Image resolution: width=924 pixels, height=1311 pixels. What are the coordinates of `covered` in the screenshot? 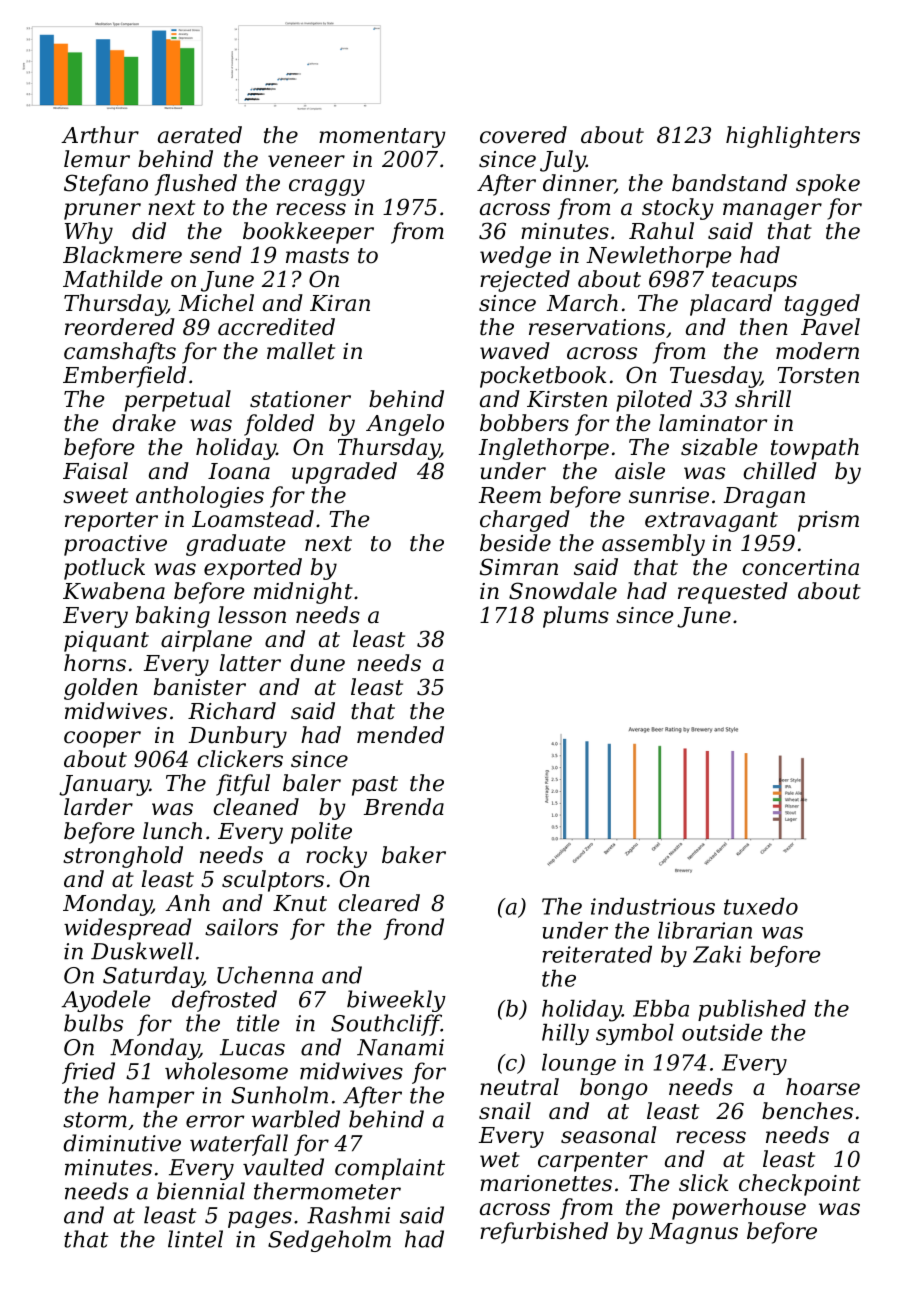 It's located at (523, 135).
